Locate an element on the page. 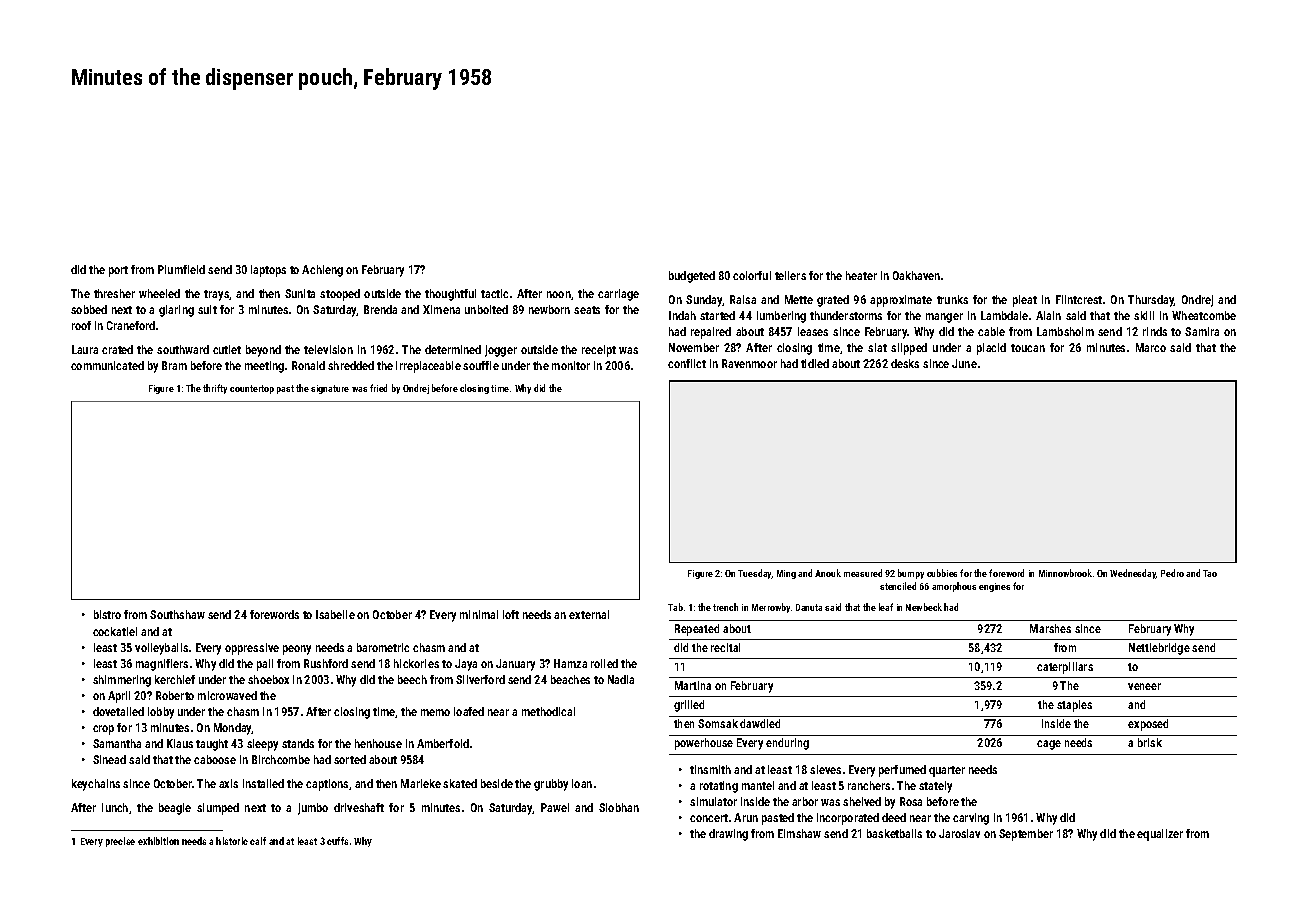 The image size is (1308, 924). budgeted is located at coordinates (692, 277).
